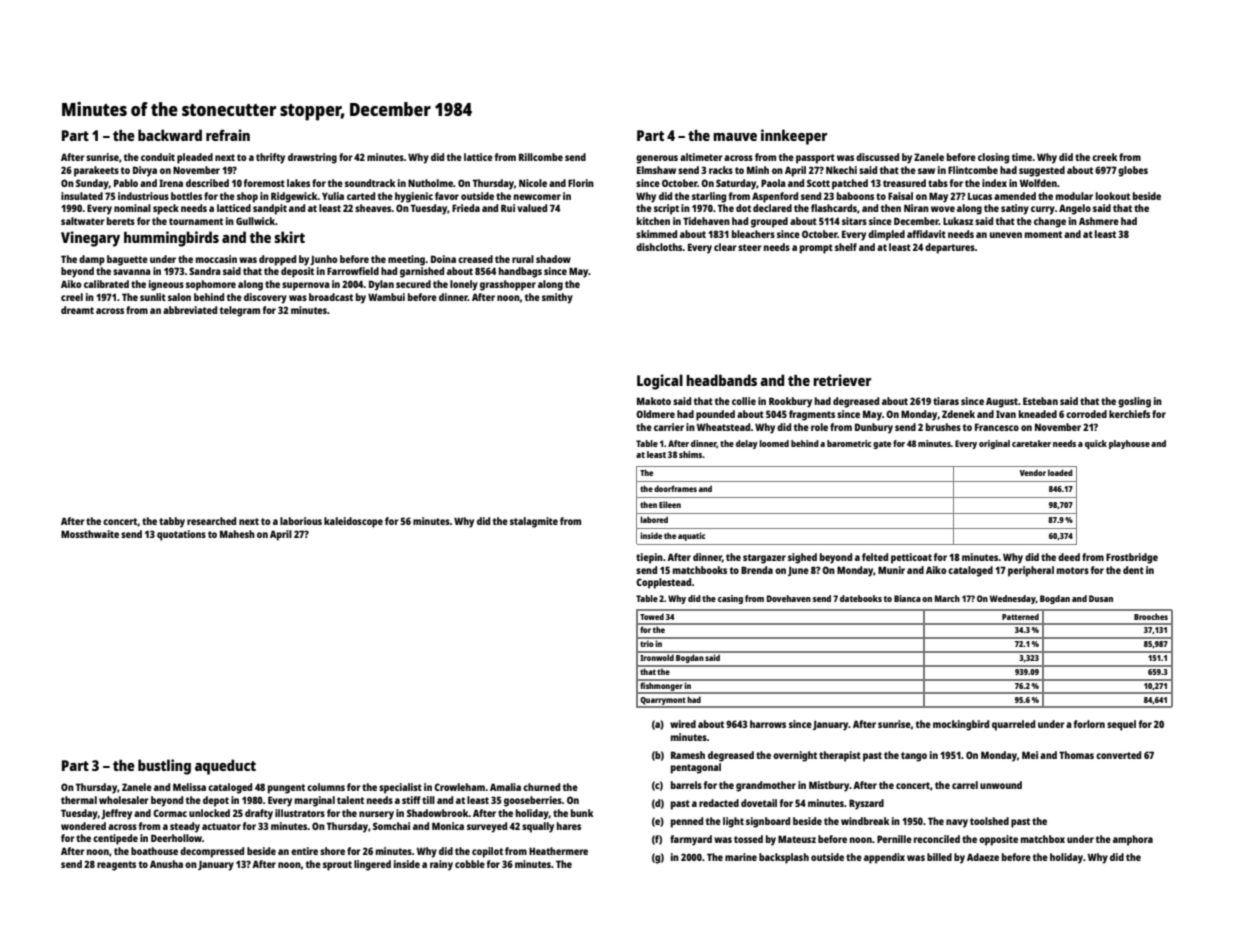 The width and height of the document is (1233, 952). Describe the element at coordinates (189, 787) in the document. I see `Melissa` at that location.
